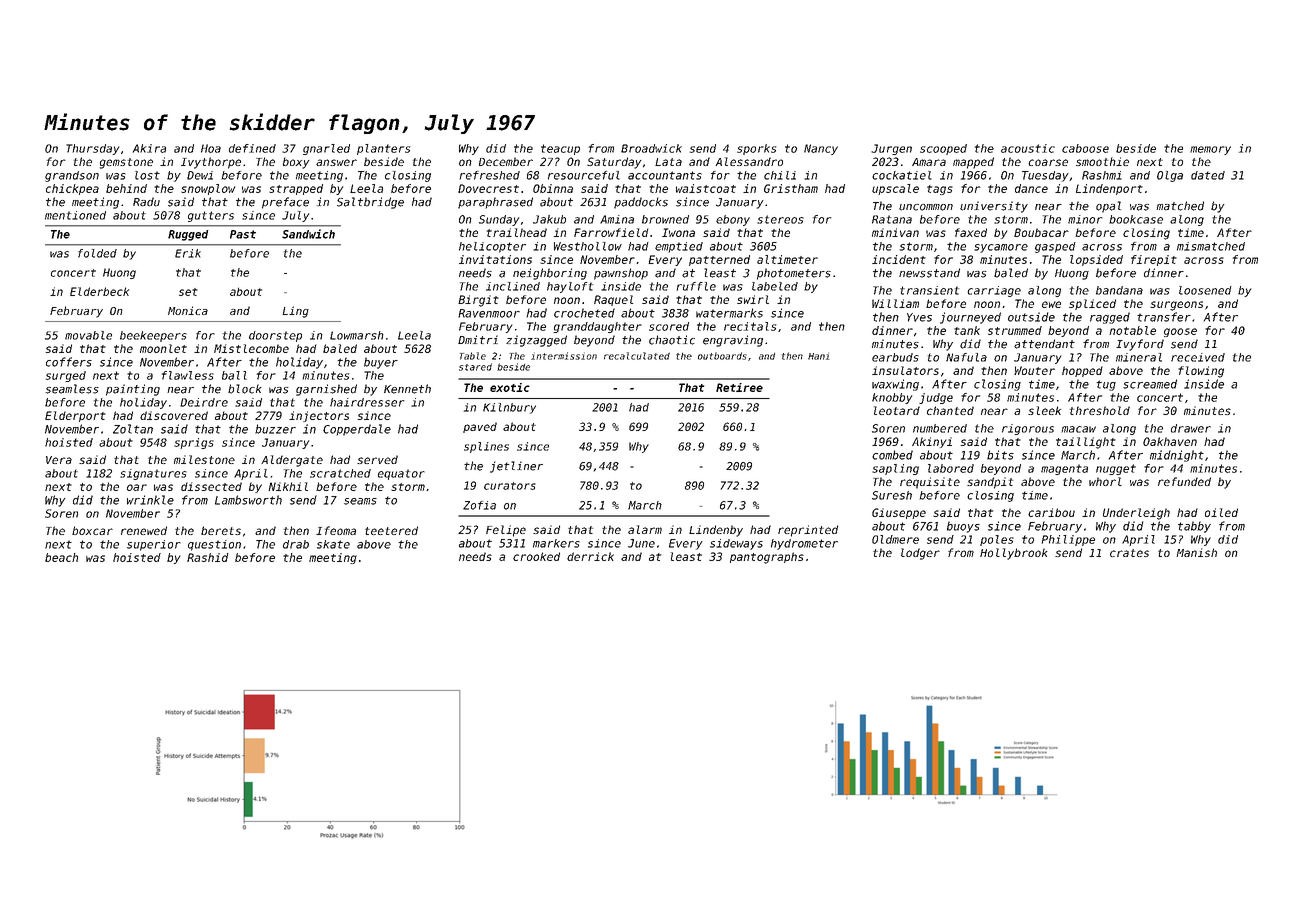  I want to click on injectors, so click(319, 416).
